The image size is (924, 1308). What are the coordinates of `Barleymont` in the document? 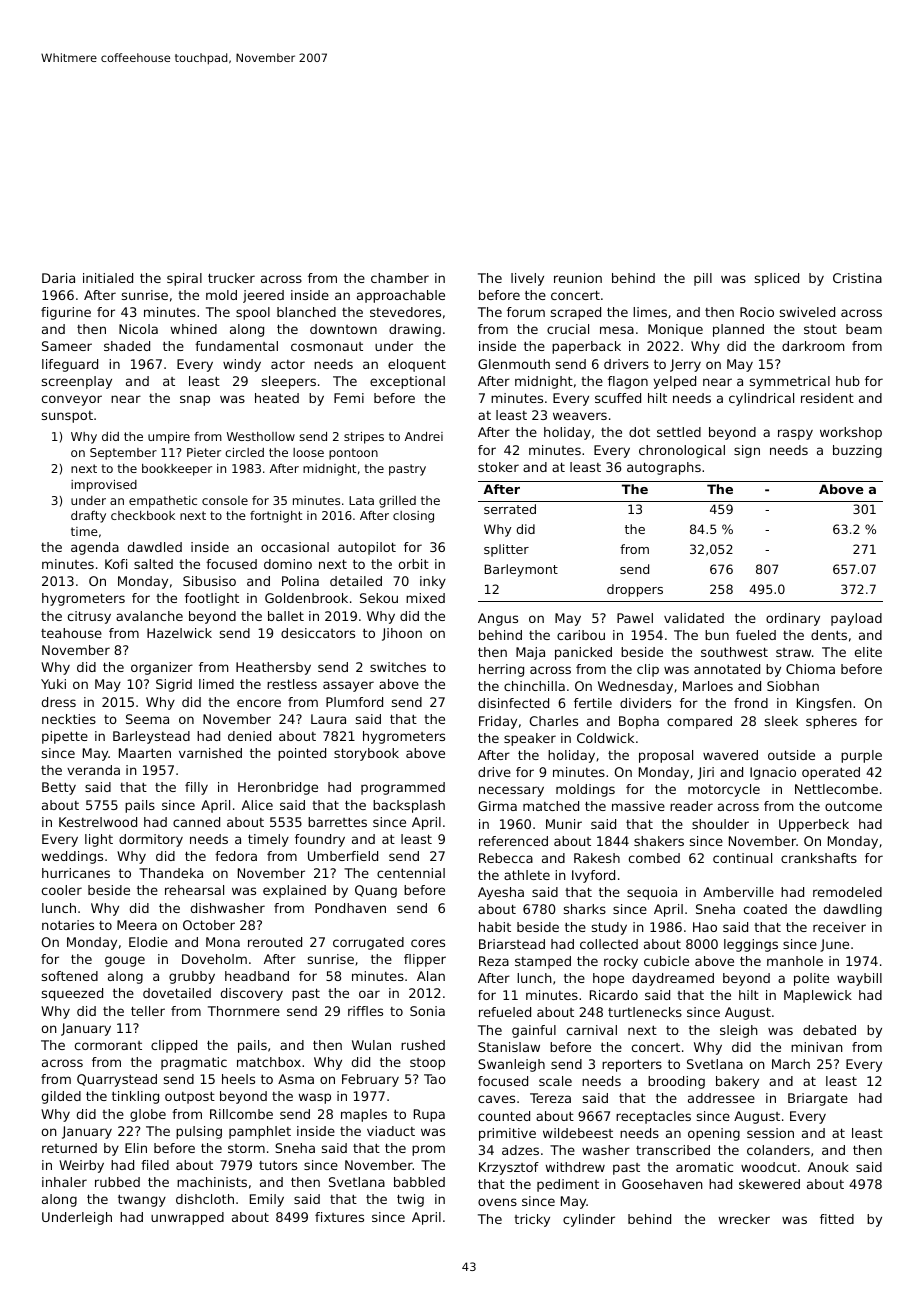 It's located at (521, 570).
